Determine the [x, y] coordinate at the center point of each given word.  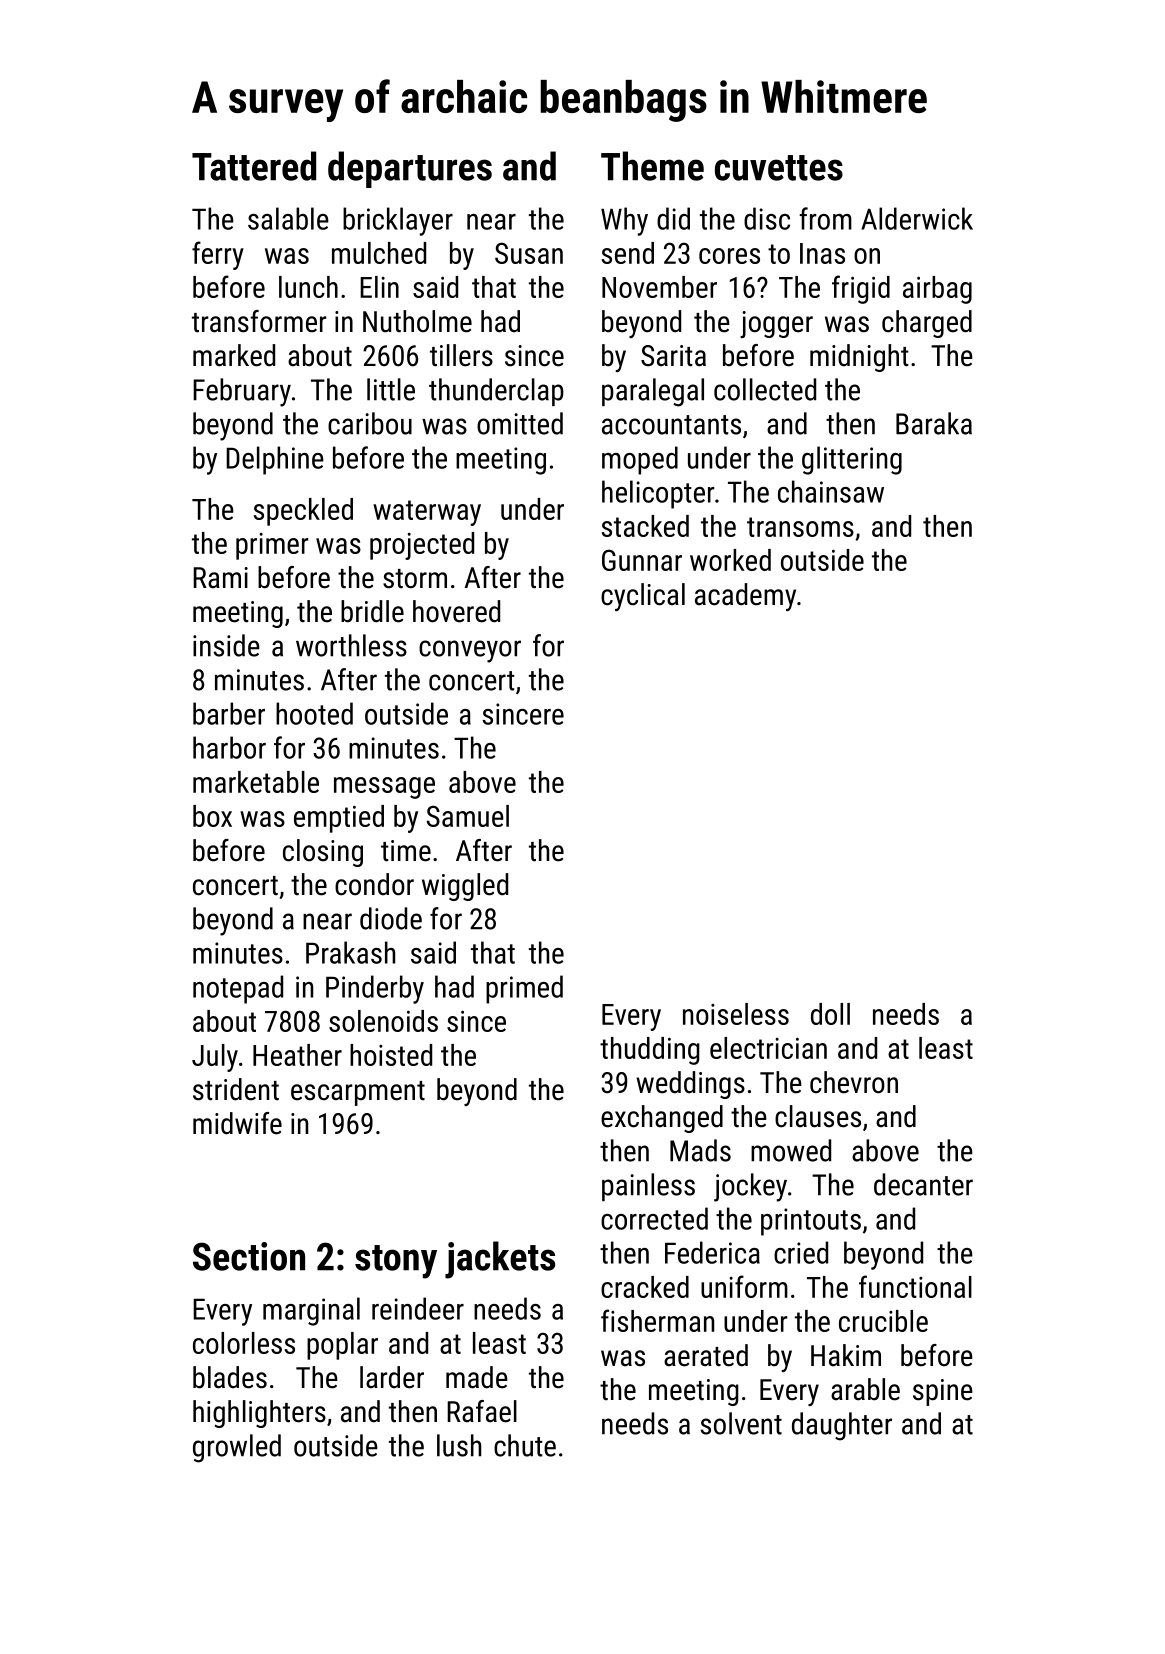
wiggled [465, 887]
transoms [800, 527]
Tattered [254, 166]
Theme [652, 166]
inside [226, 645]
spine [943, 1392]
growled [237, 1448]
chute [525, 1445]
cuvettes [779, 168]
